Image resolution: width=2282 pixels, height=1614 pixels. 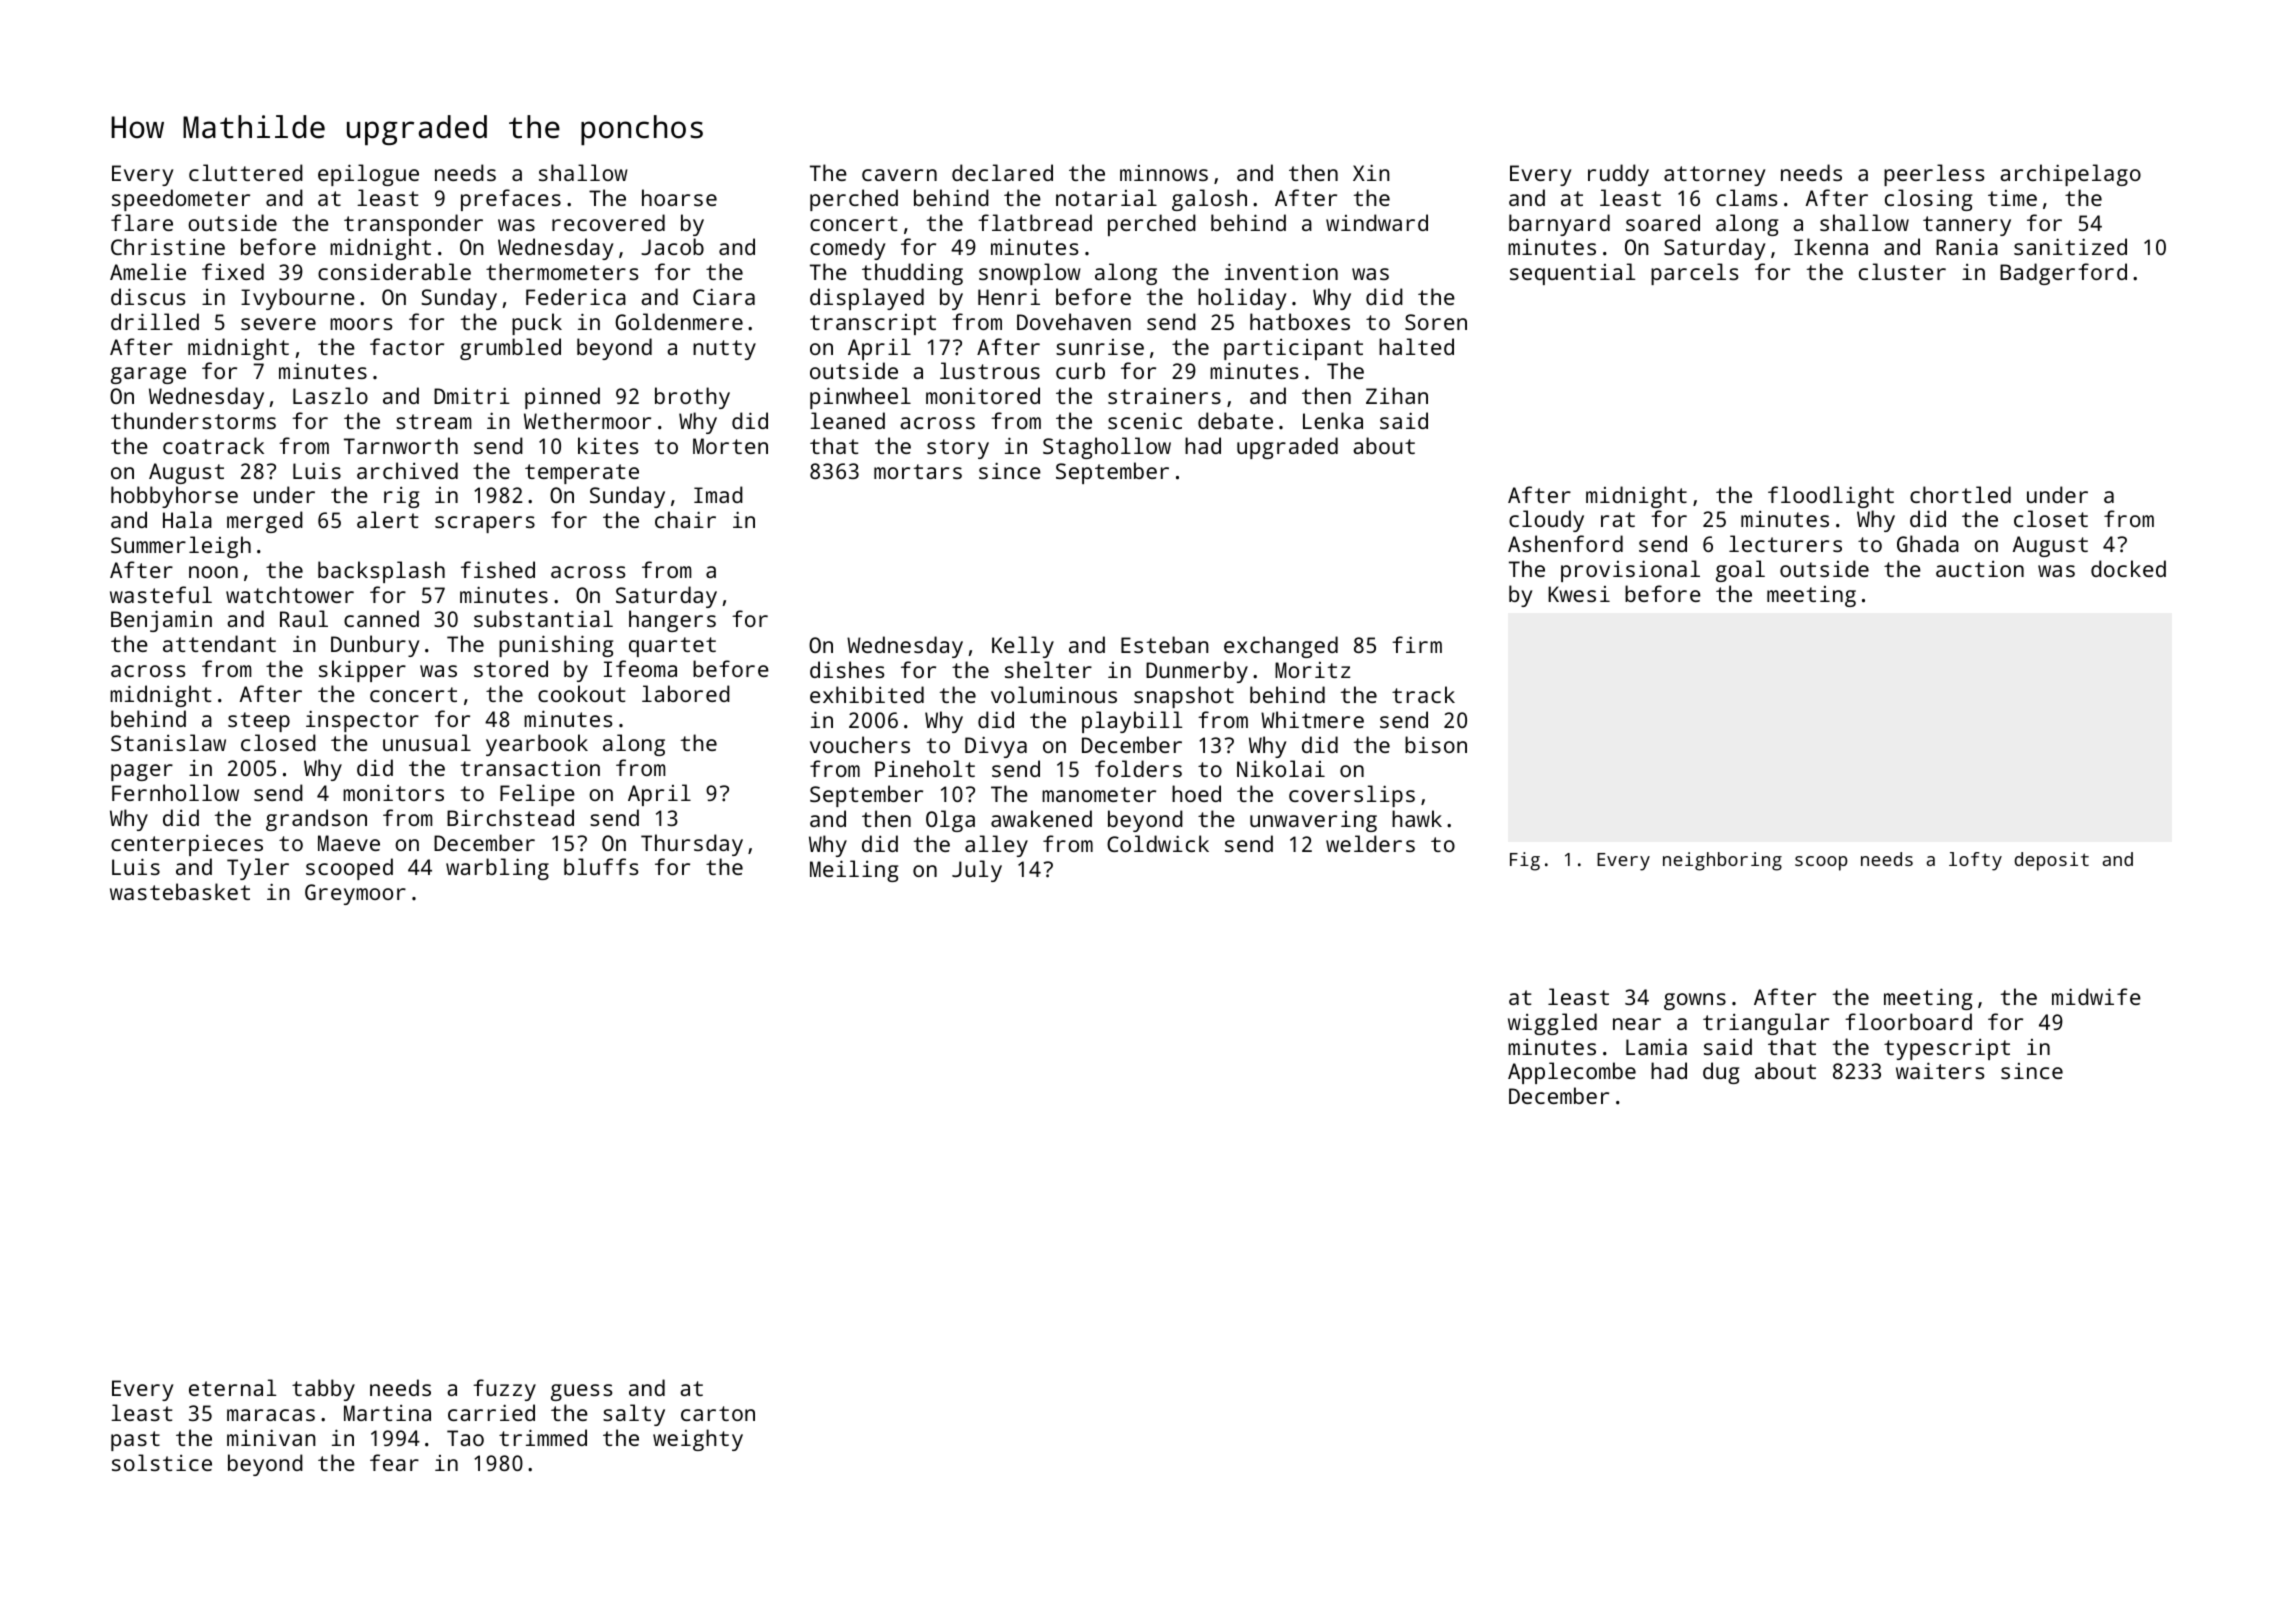 What do you see at coordinates (718, 1413) in the page?
I see `carton` at bounding box center [718, 1413].
